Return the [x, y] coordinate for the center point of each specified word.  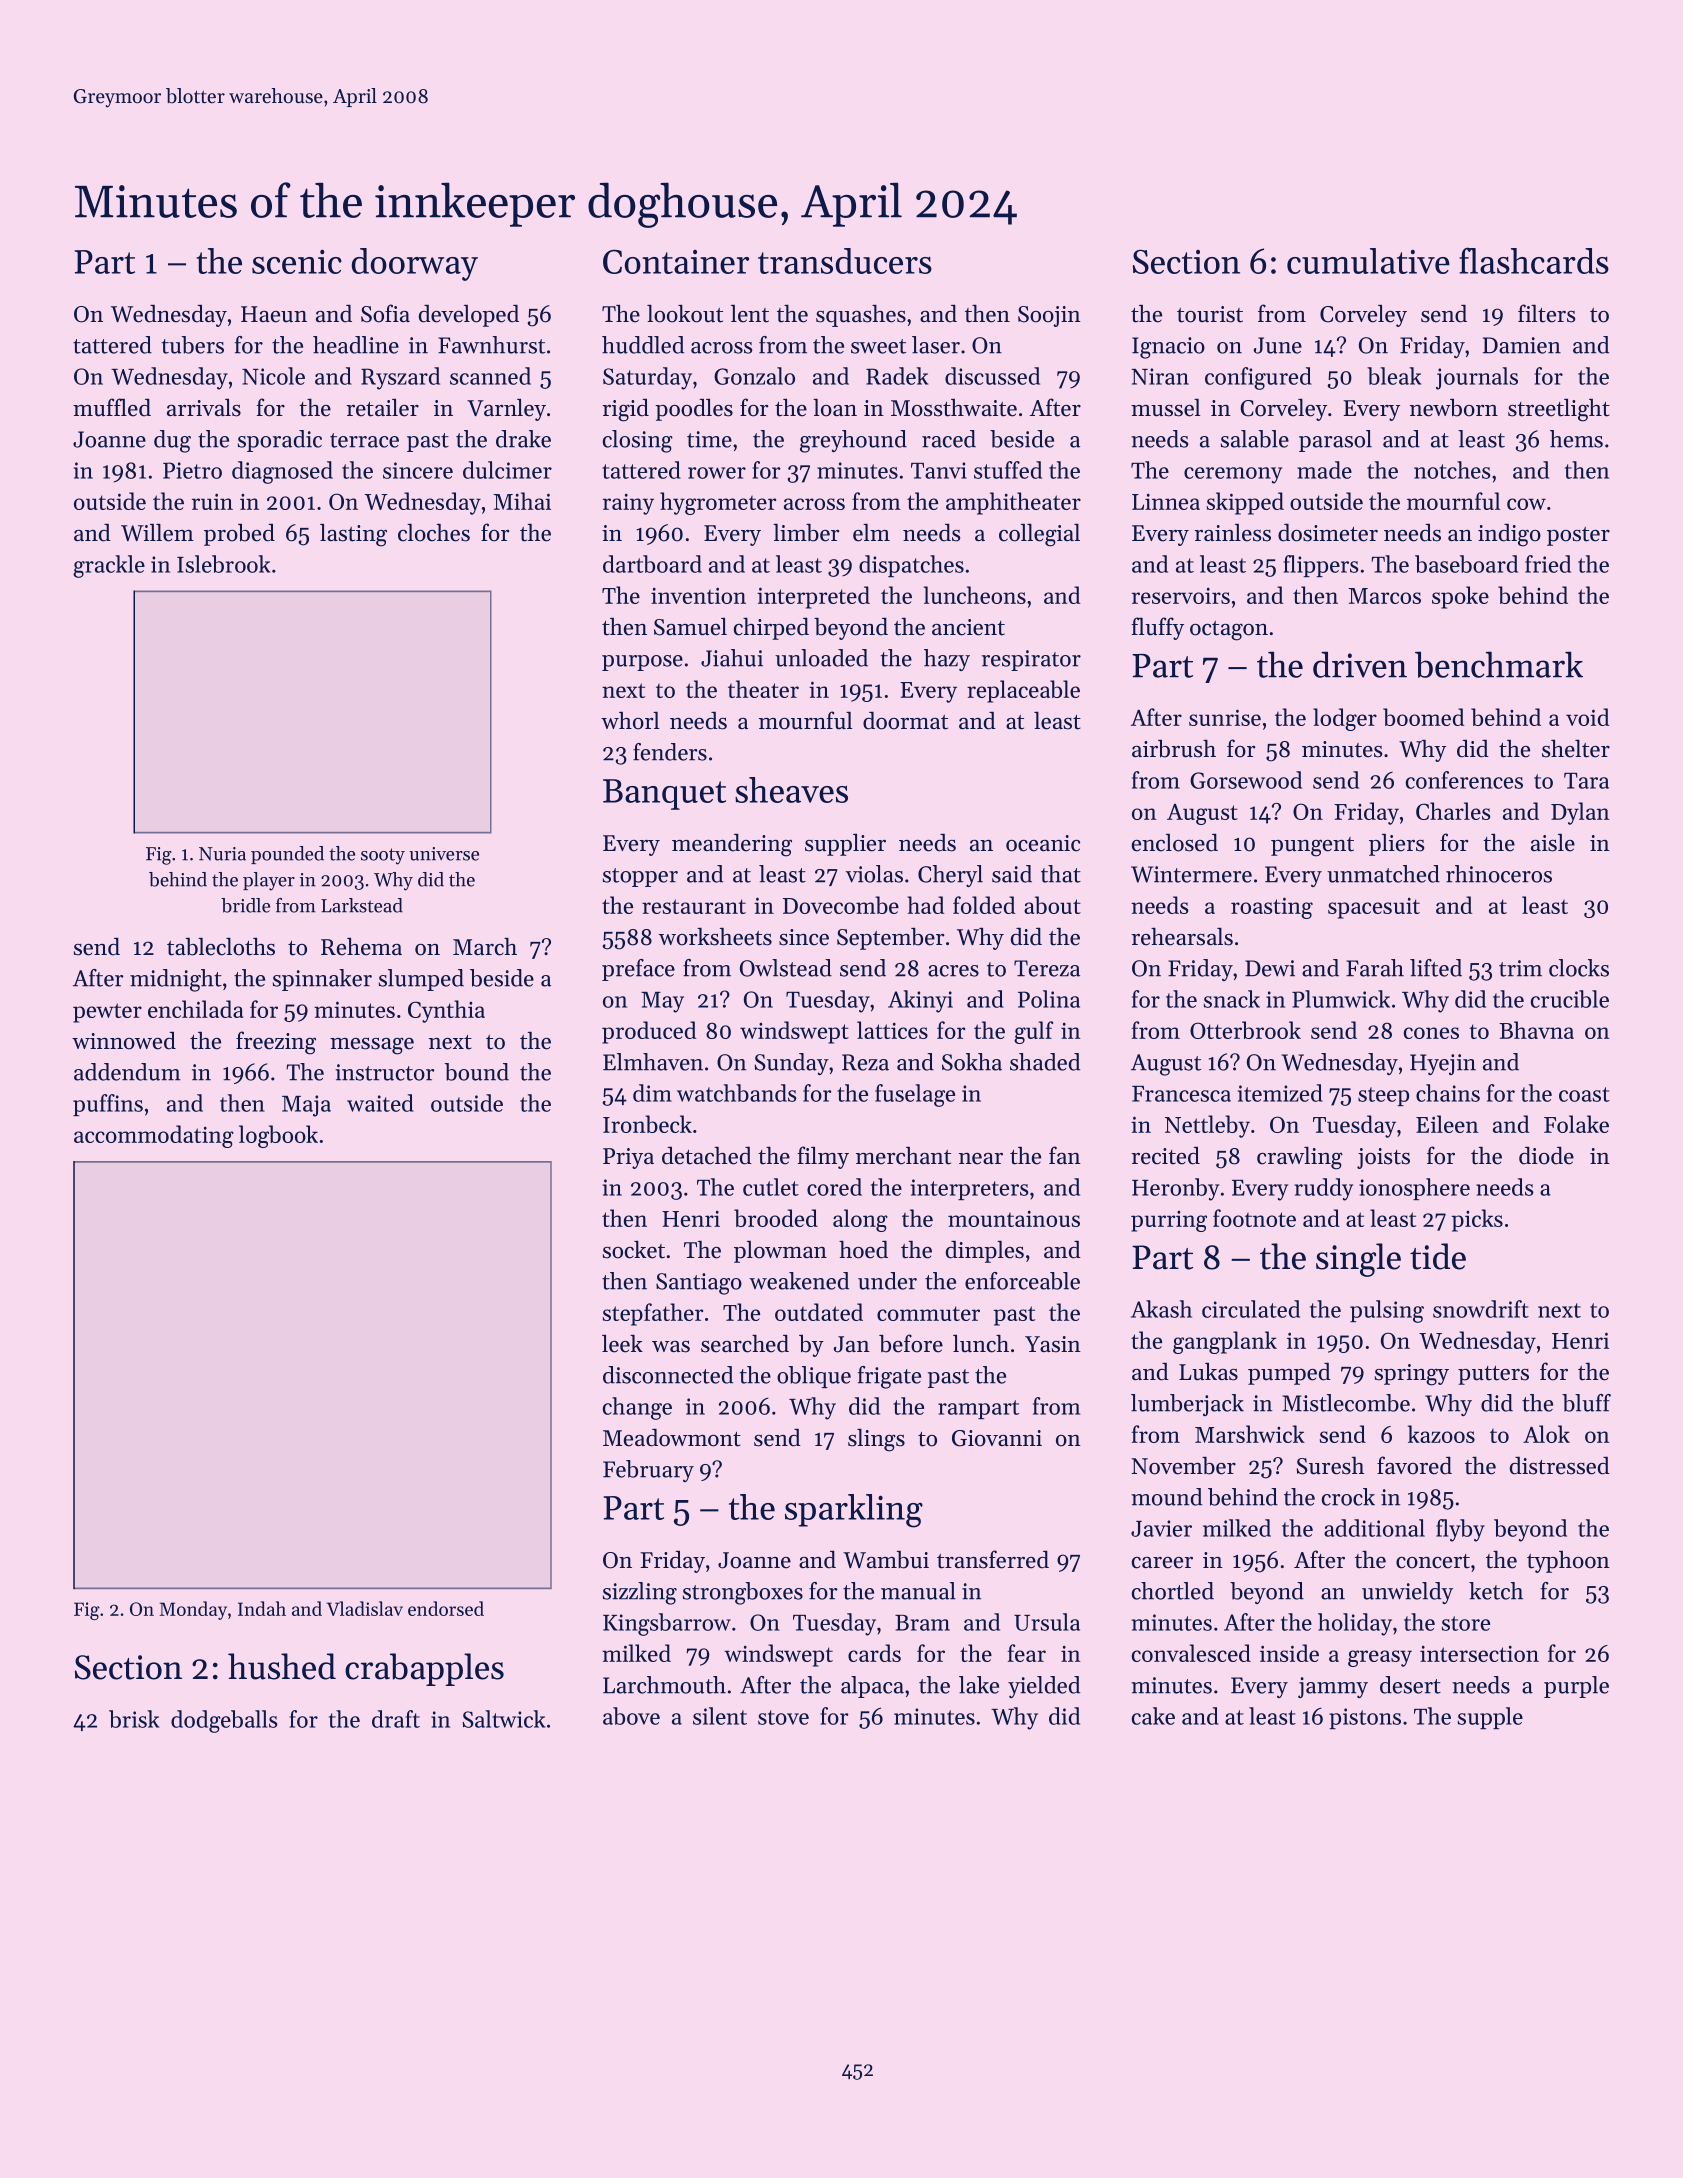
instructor [385, 1072]
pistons [1365, 1718]
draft [396, 1719]
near [981, 1159]
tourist [1210, 314]
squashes [861, 315]
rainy [628, 504]
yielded [1044, 1687]
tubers [193, 345]
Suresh [1330, 1465]
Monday [193, 1610]
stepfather [653, 1314]
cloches [434, 532]
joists [1383, 1158]
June [1278, 345]
